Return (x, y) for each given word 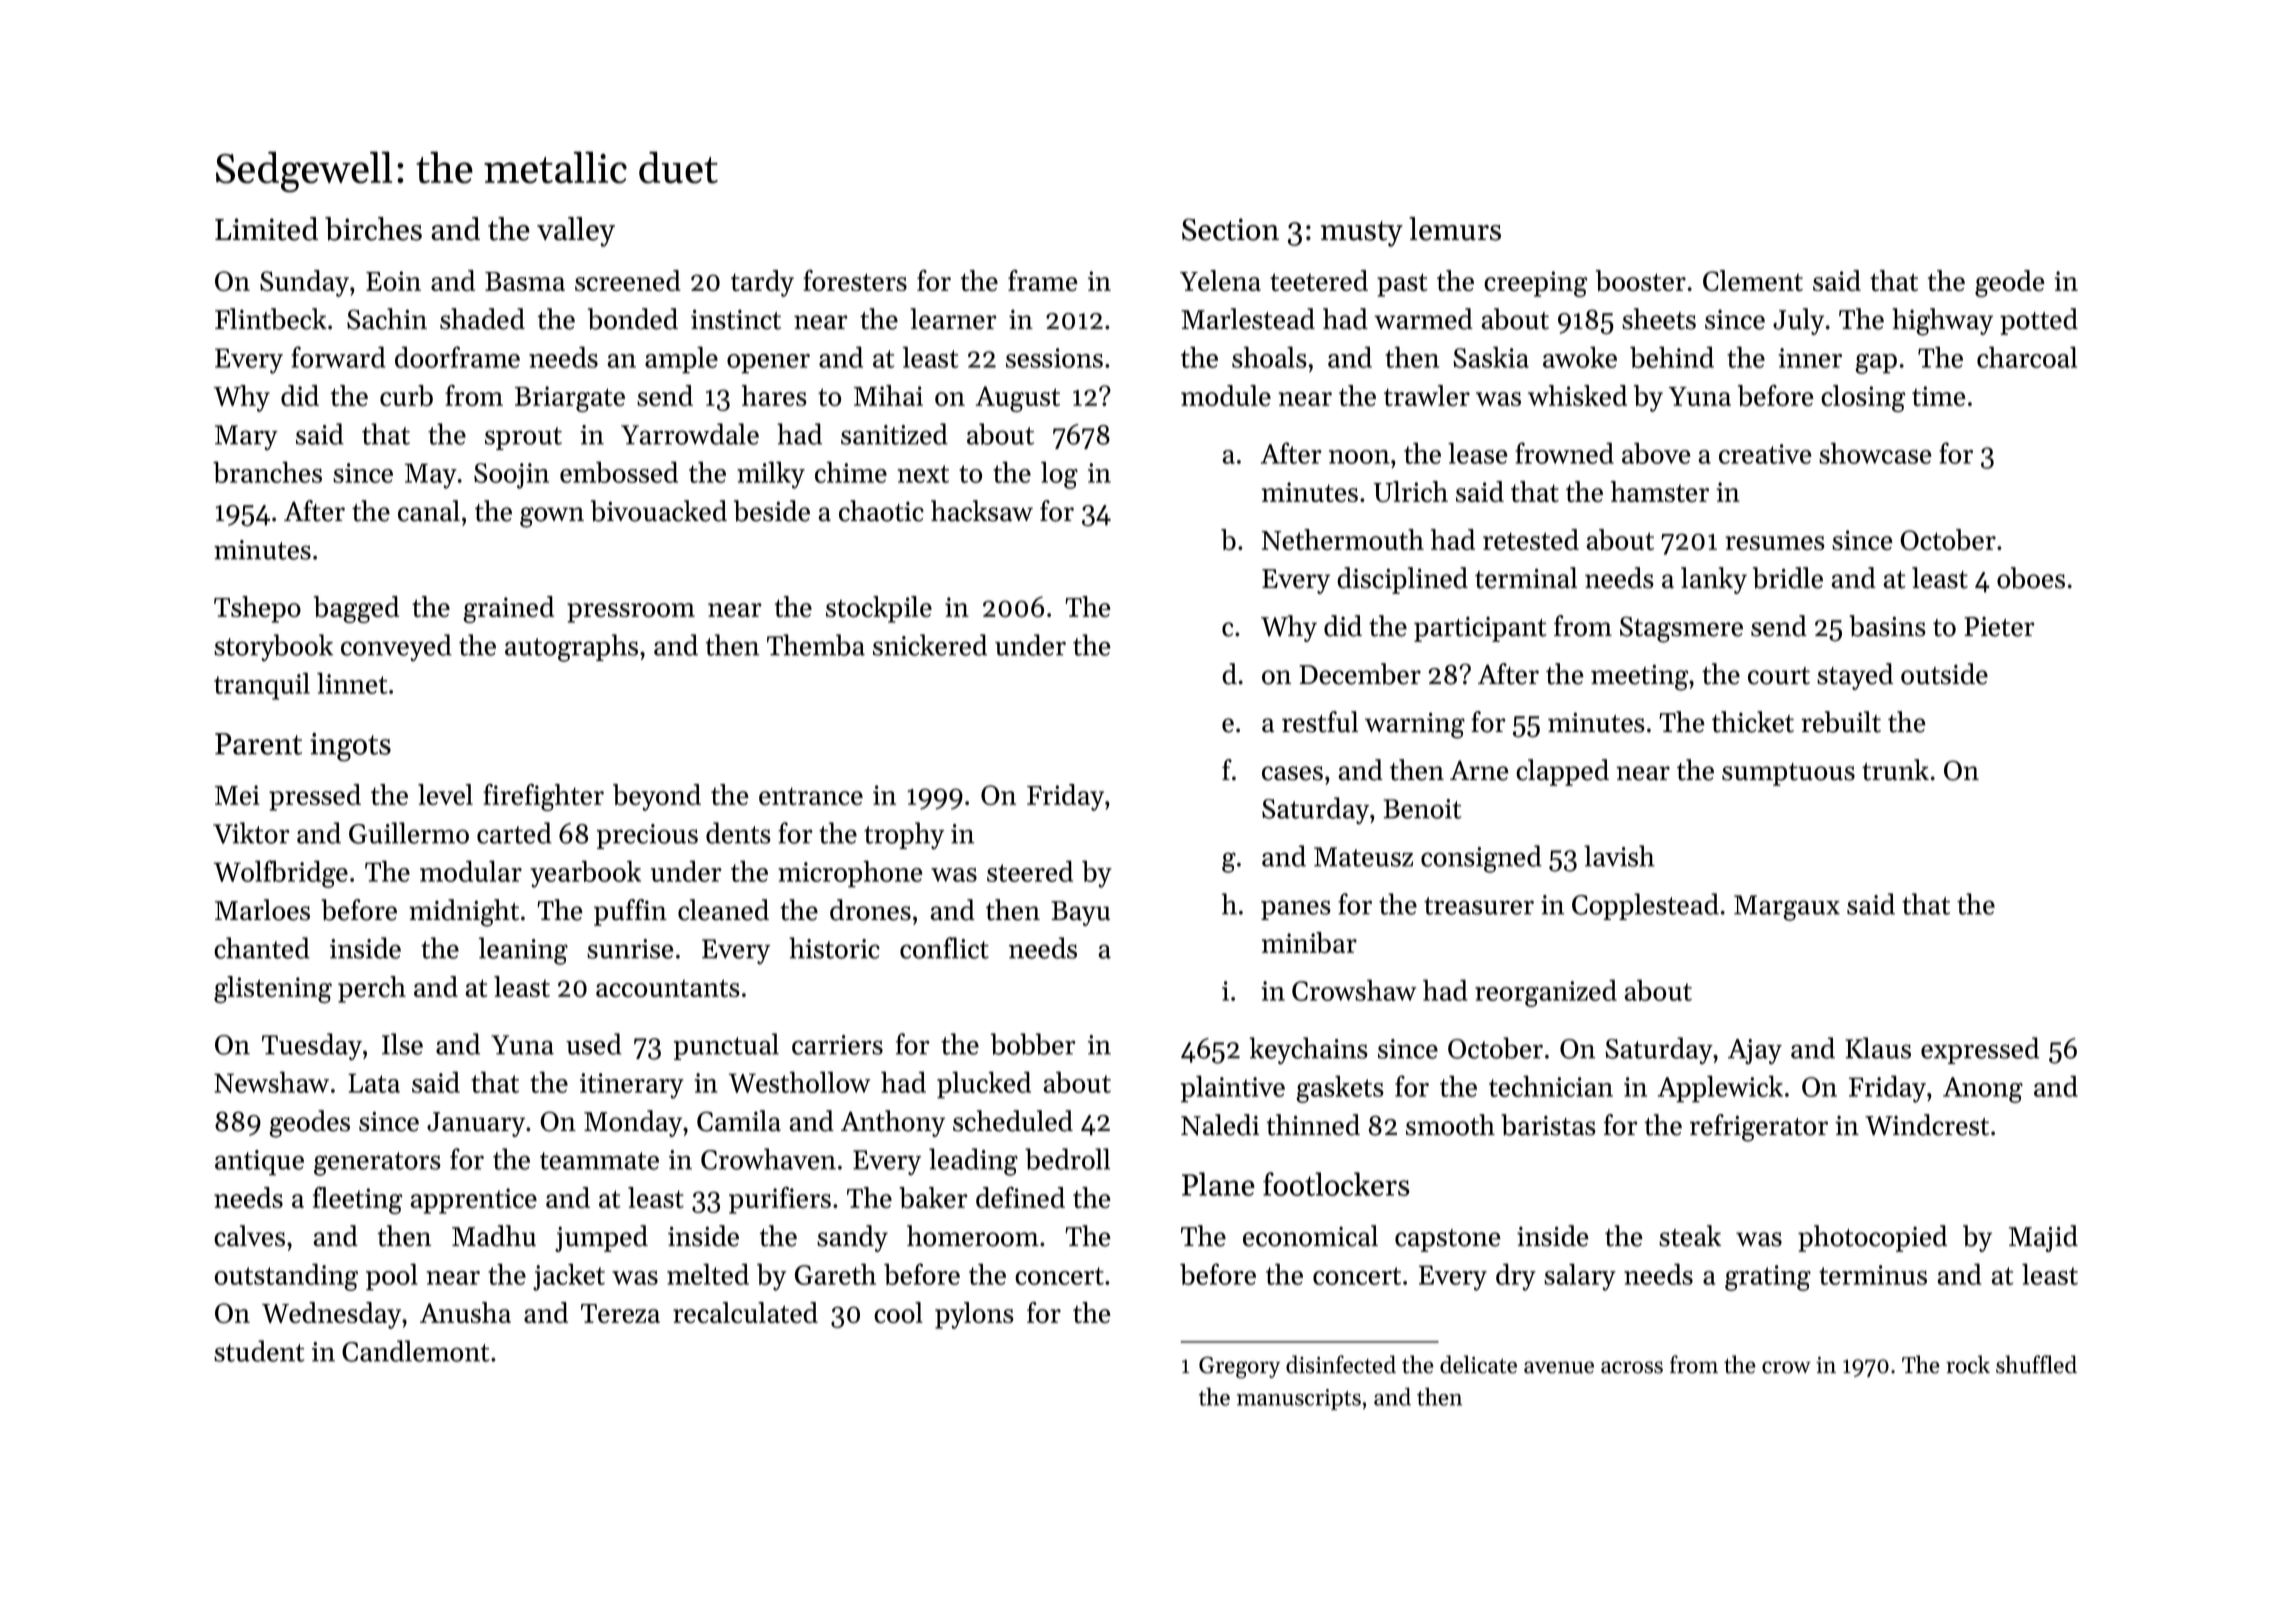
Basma (525, 281)
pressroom (631, 613)
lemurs (1455, 229)
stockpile (879, 609)
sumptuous (1788, 774)
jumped (601, 1238)
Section (1230, 229)
